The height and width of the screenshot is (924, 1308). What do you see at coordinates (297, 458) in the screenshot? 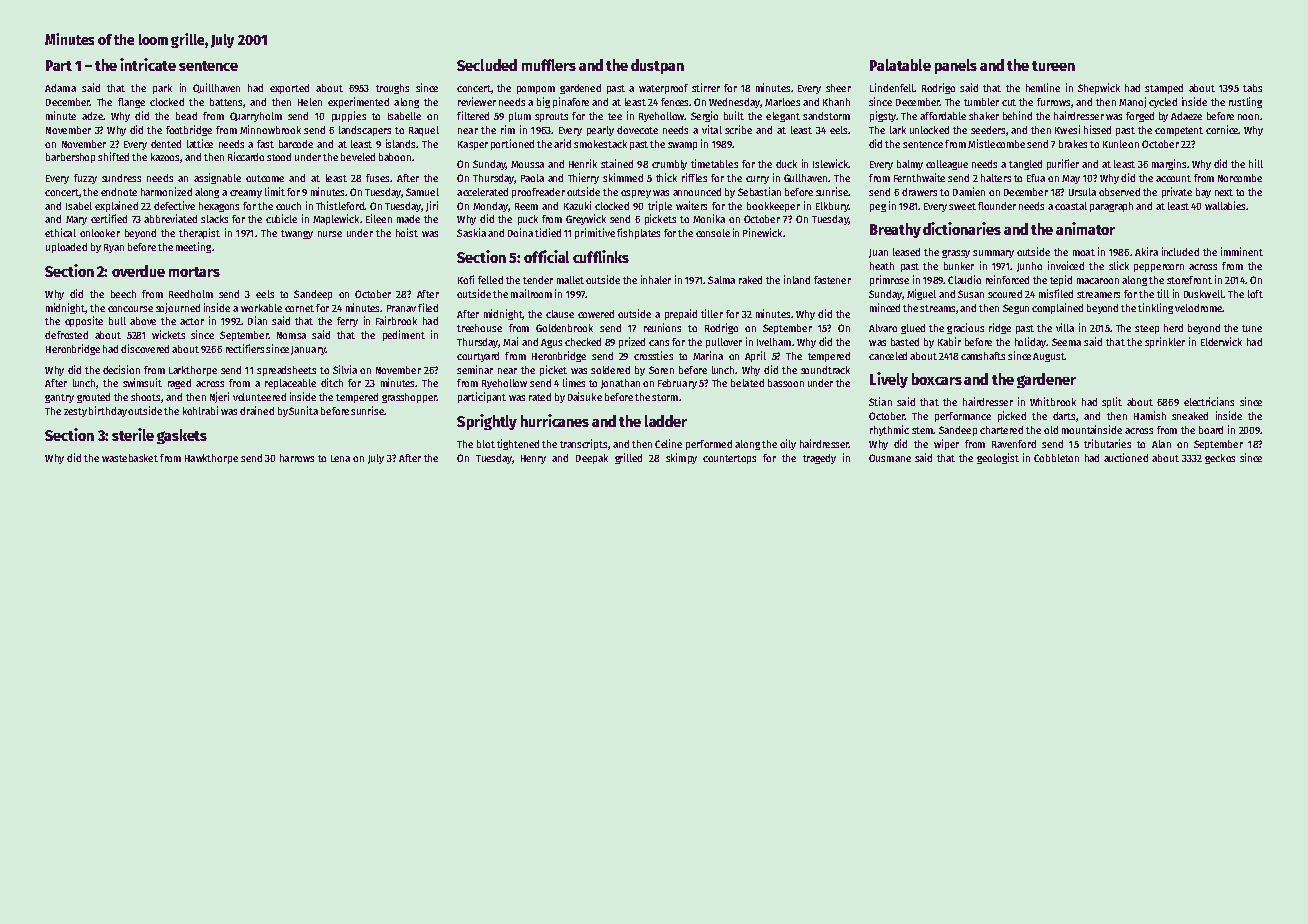
I see `harrows` at bounding box center [297, 458].
